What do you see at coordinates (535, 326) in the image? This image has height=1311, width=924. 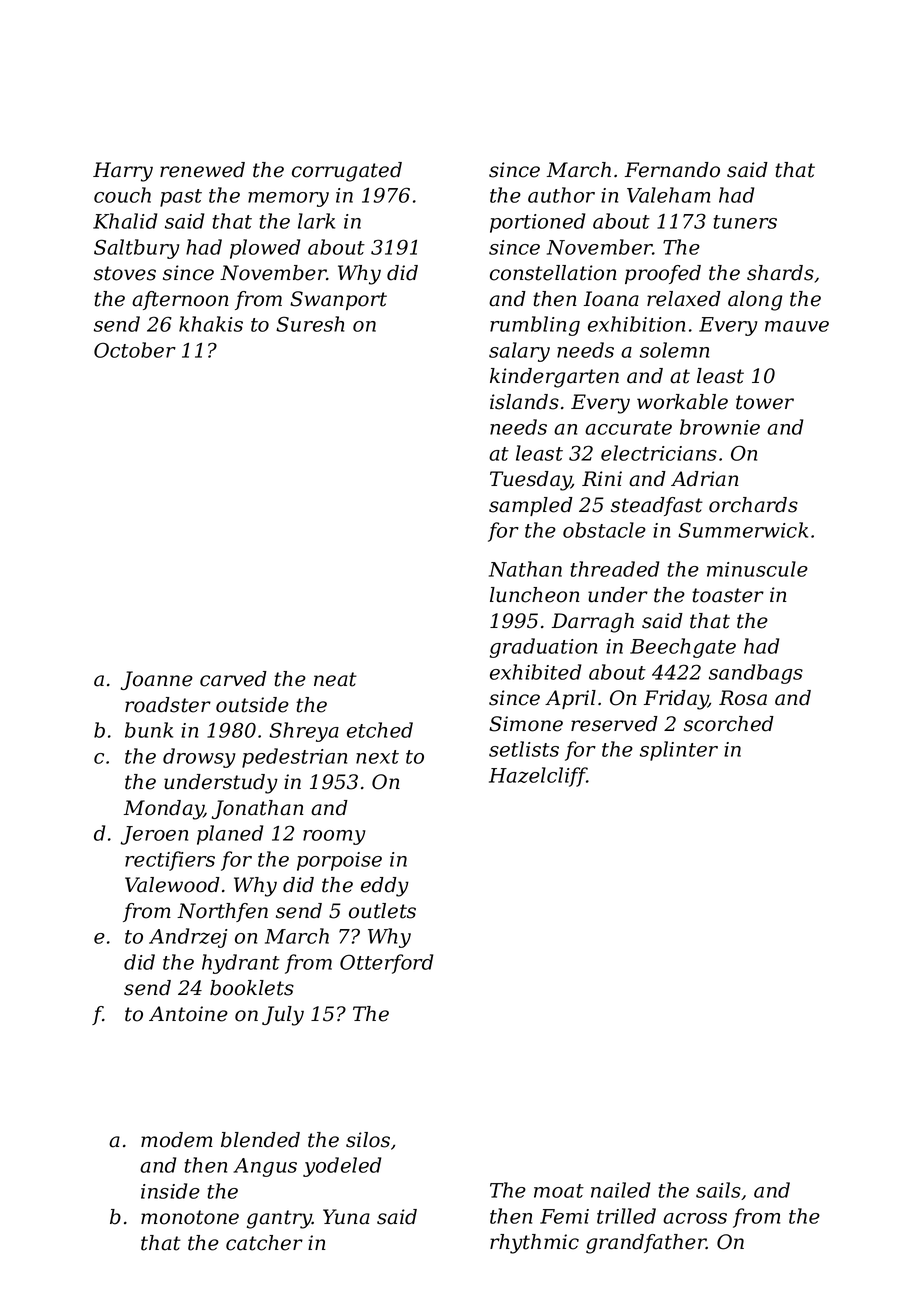 I see `rumbling` at bounding box center [535, 326].
